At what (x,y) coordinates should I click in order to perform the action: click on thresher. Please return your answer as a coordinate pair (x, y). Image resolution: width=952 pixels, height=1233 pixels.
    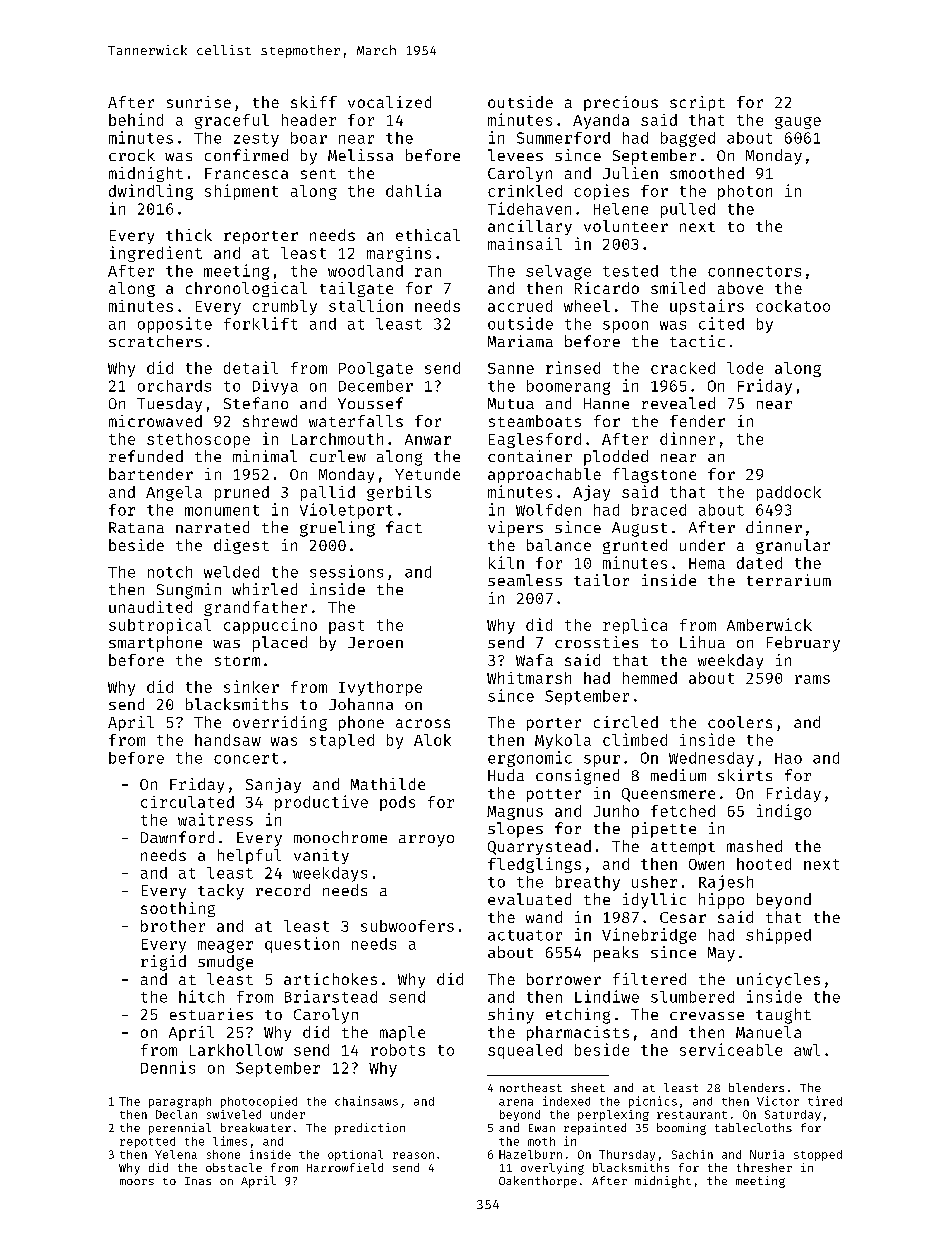
    Looking at the image, I should click on (764, 1167).
